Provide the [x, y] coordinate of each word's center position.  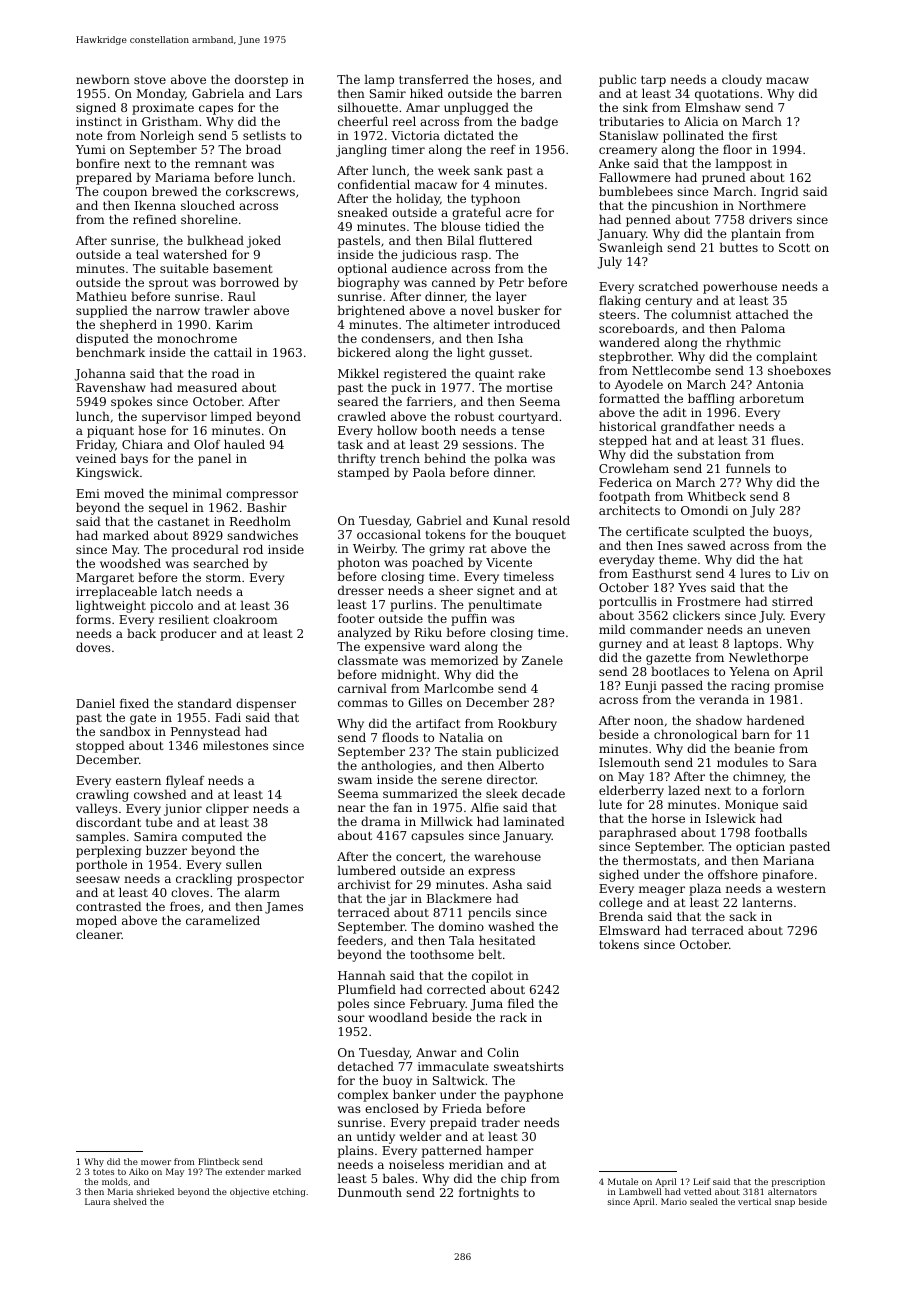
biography [368, 284]
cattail [233, 352]
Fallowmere [635, 177]
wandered [629, 342]
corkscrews [260, 191]
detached [366, 1066]
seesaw [98, 879]
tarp [653, 81]
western [801, 888]
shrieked [155, 1191]
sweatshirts [529, 1066]
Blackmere [459, 898]
